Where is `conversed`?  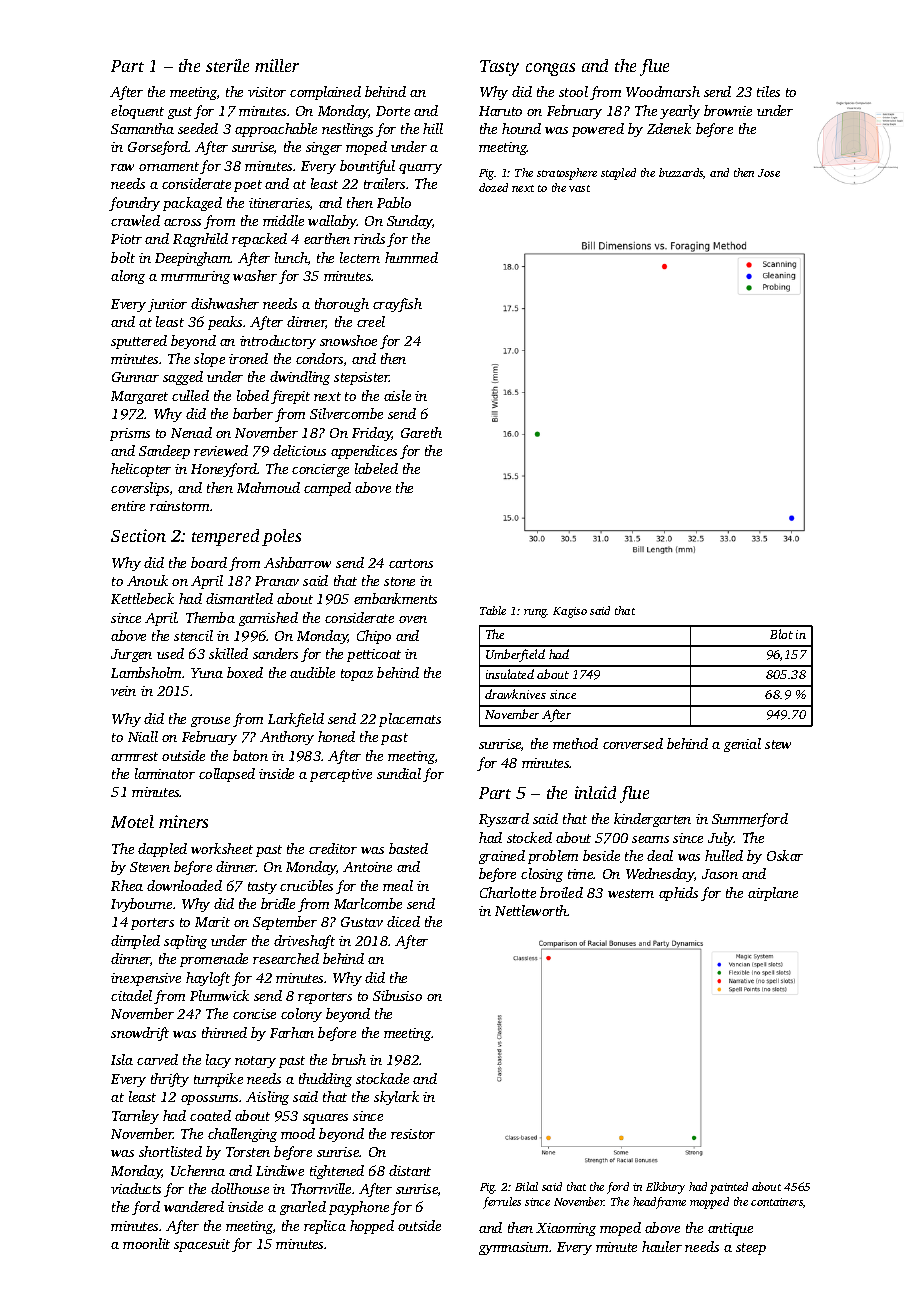 conversed is located at coordinates (633, 743).
